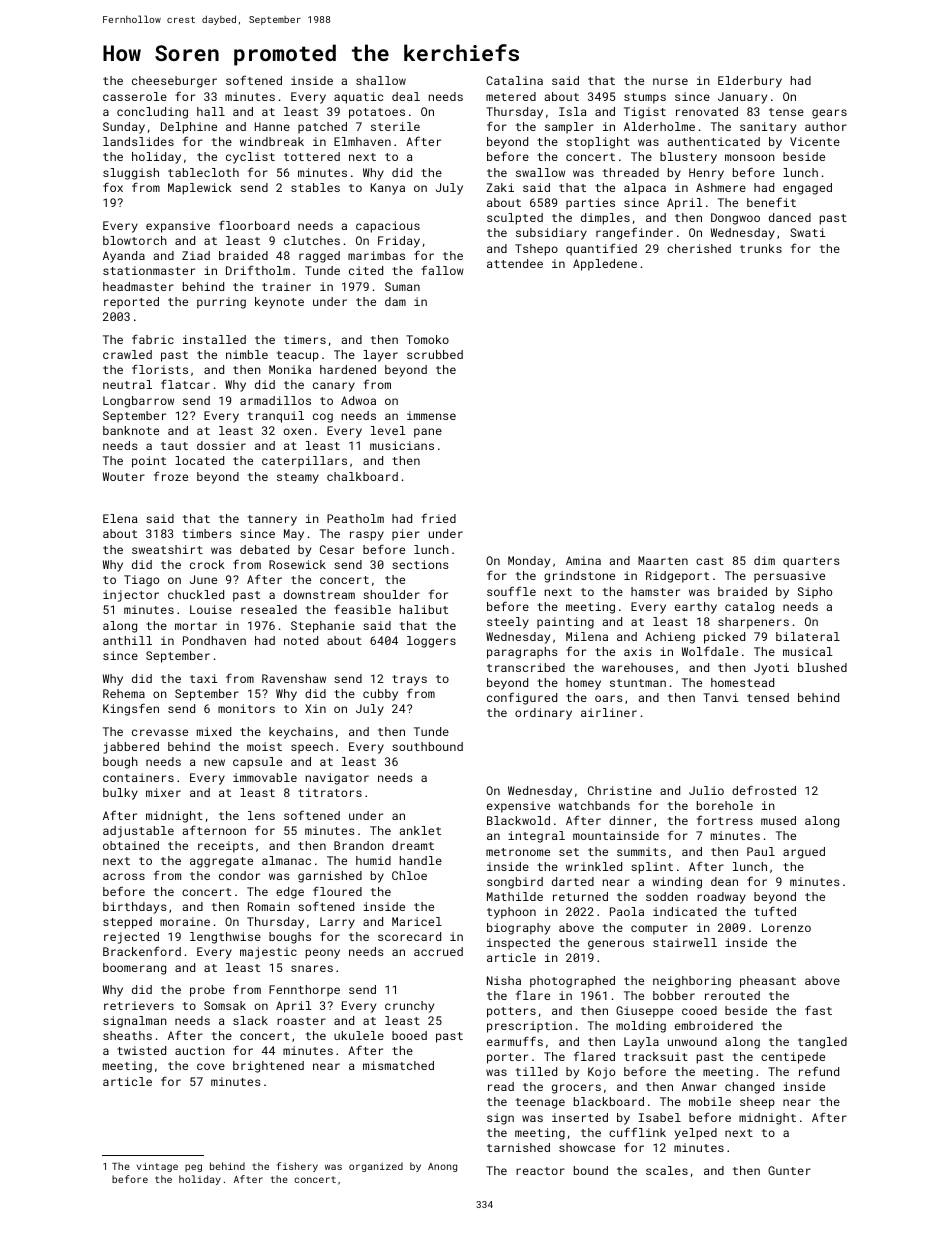 The image size is (952, 1233). Describe the element at coordinates (297, 1167) in the page. I see `fishery` at that location.
